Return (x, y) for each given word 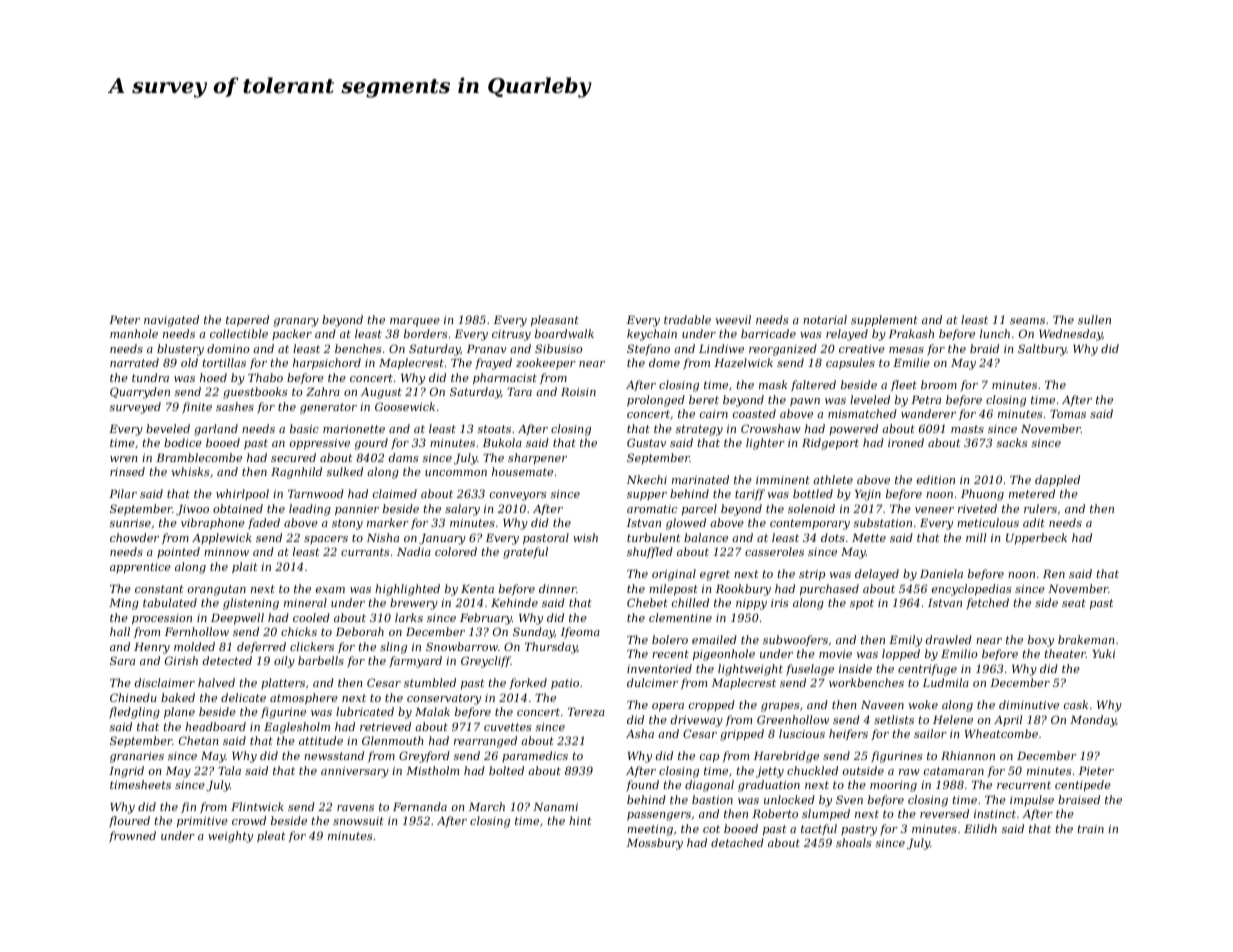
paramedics (535, 756)
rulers (1040, 508)
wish (585, 537)
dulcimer (652, 682)
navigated (171, 321)
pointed (178, 552)
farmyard (415, 662)
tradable (687, 319)
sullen (1094, 319)
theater (1065, 653)
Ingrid (126, 772)
